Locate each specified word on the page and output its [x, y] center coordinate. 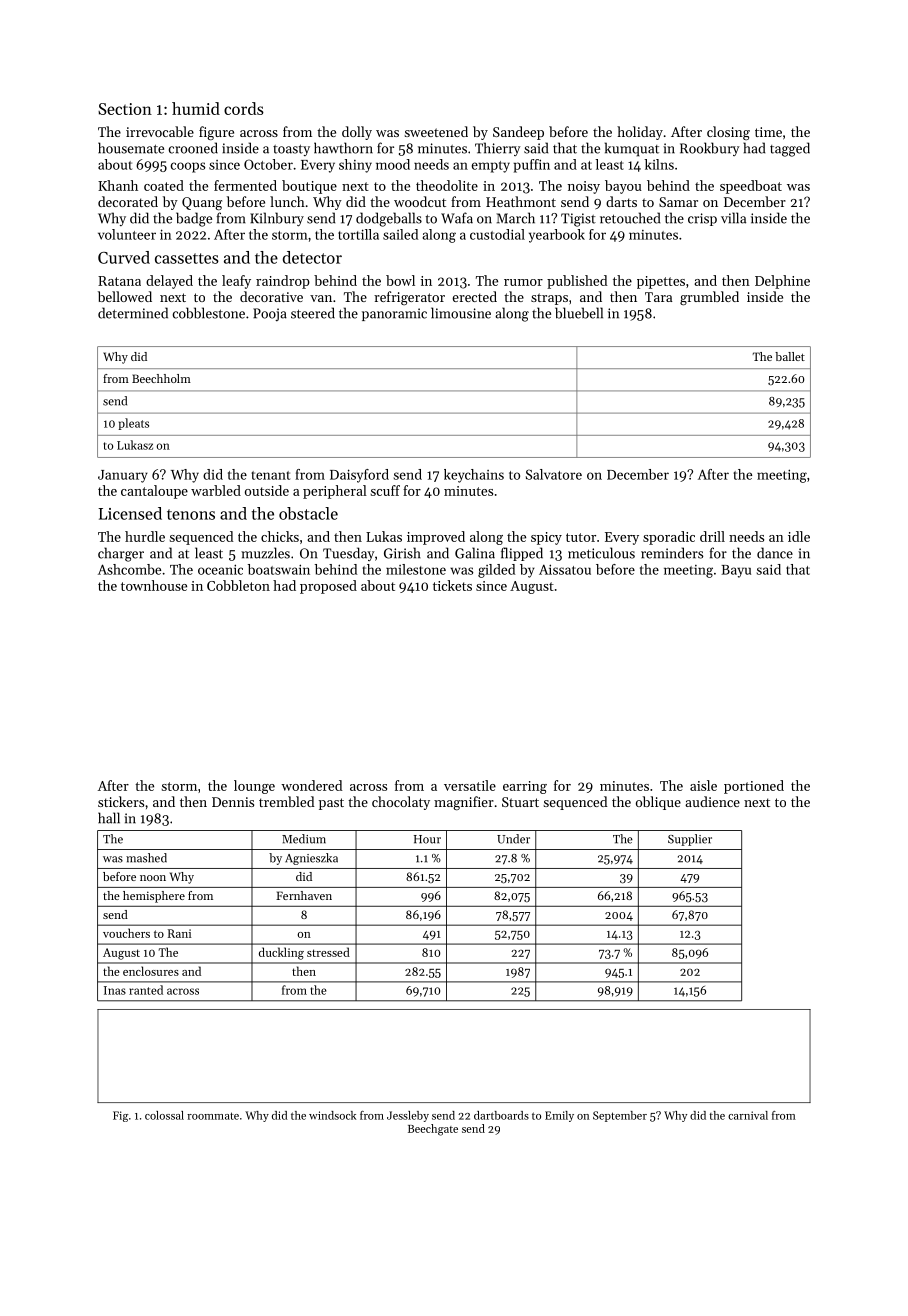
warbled [216, 490]
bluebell [579, 313]
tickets [452, 585]
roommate [213, 1116]
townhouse [154, 585]
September [620, 1116]
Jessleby [408, 1116]
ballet [790, 356]
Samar [678, 202]
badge [194, 219]
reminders [672, 553]
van [321, 298]
